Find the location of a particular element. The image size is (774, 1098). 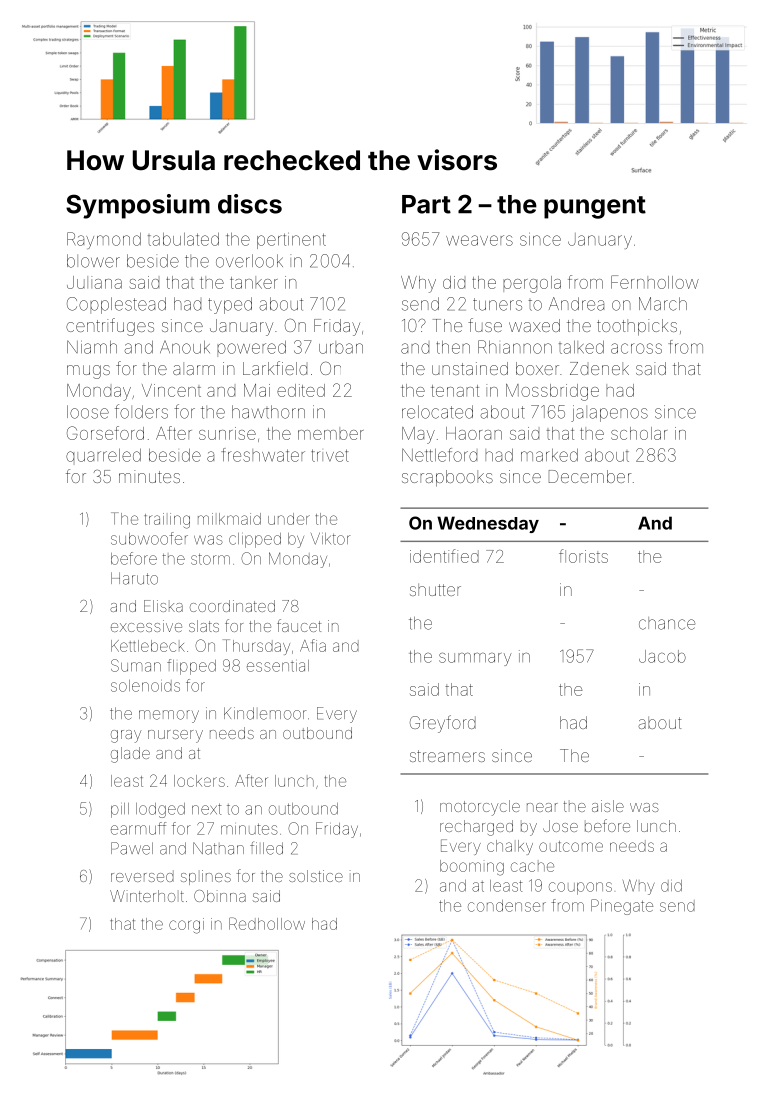

near is located at coordinates (542, 807).
